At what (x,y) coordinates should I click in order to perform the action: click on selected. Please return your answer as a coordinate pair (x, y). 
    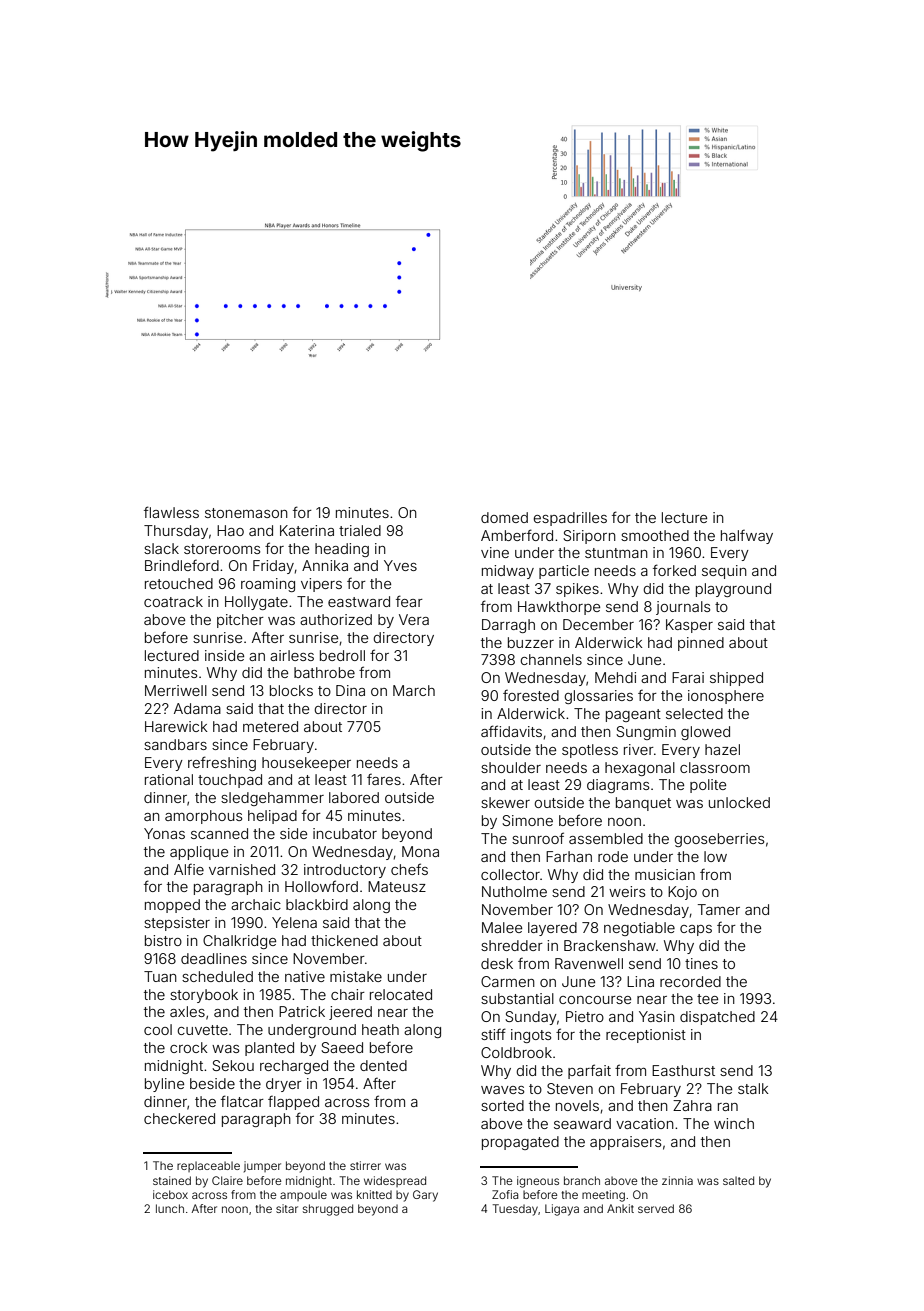
    Looking at the image, I should click on (694, 713).
